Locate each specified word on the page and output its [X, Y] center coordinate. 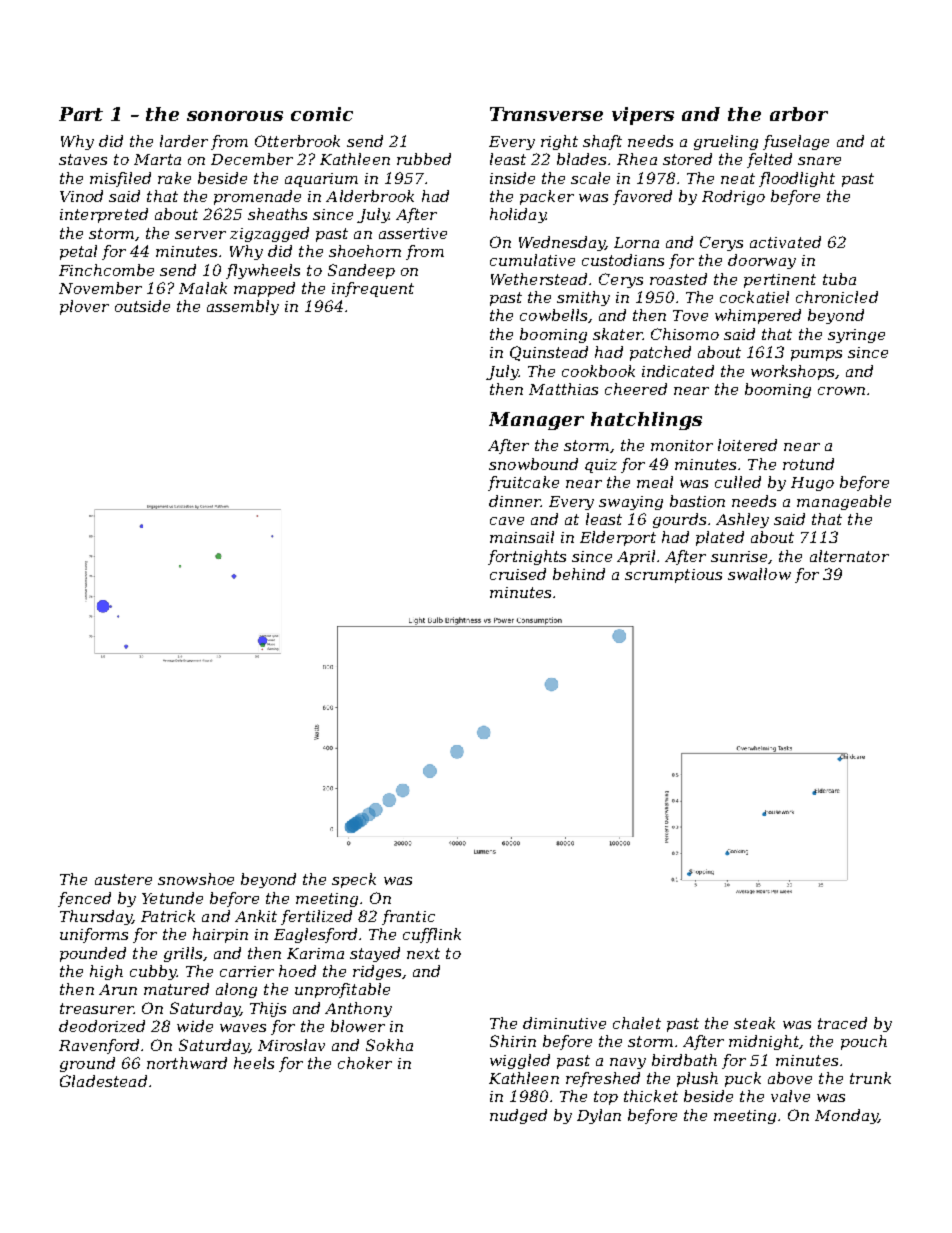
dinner [515, 501]
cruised [518, 574]
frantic [408, 917]
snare [819, 161]
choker [365, 1063]
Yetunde [172, 898]
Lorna [636, 242]
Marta [157, 159]
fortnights [527, 557]
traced [842, 1023]
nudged [518, 1116]
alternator [849, 556]
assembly [243, 307]
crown [841, 391]
